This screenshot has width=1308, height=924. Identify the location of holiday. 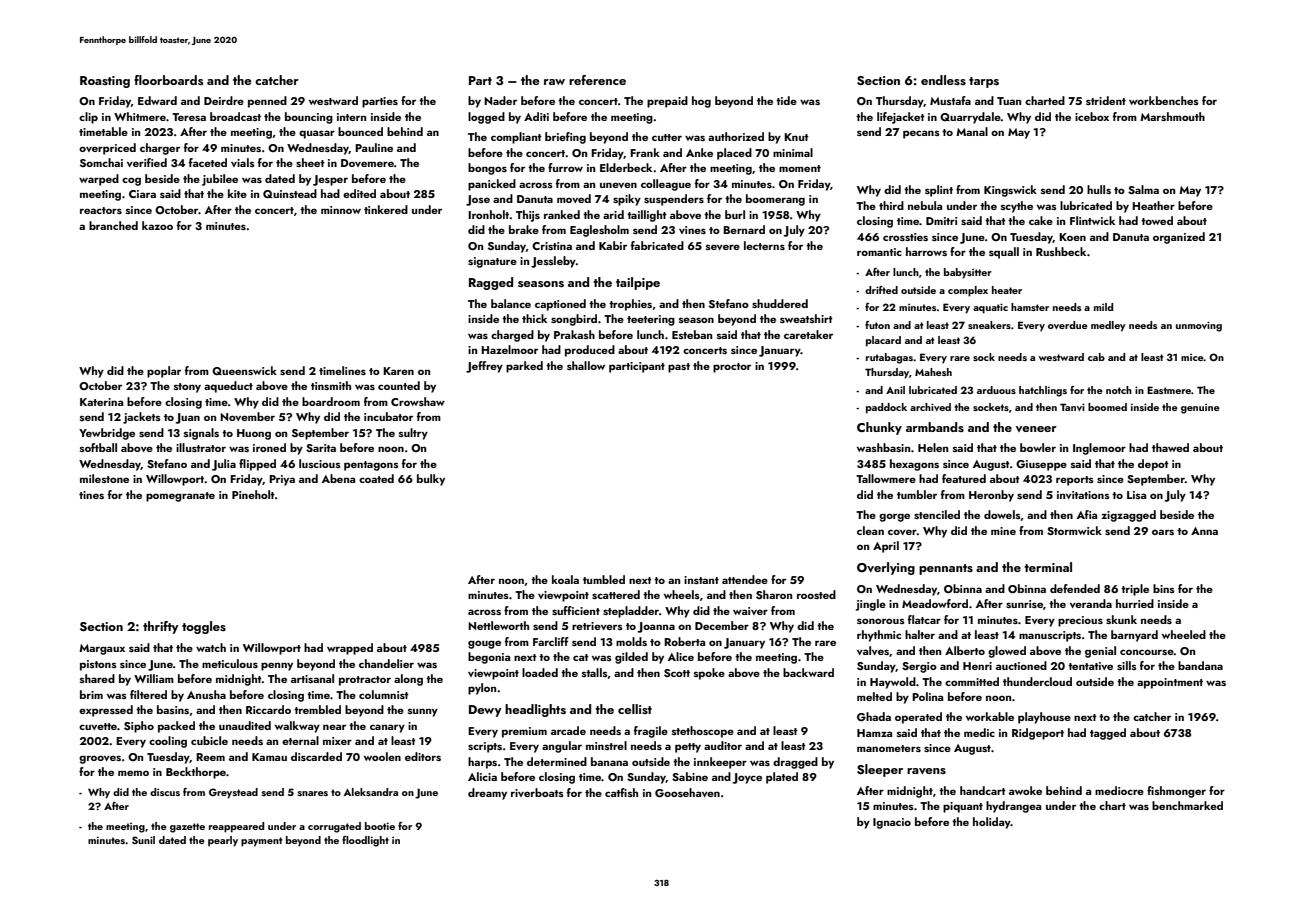
(992, 823).
